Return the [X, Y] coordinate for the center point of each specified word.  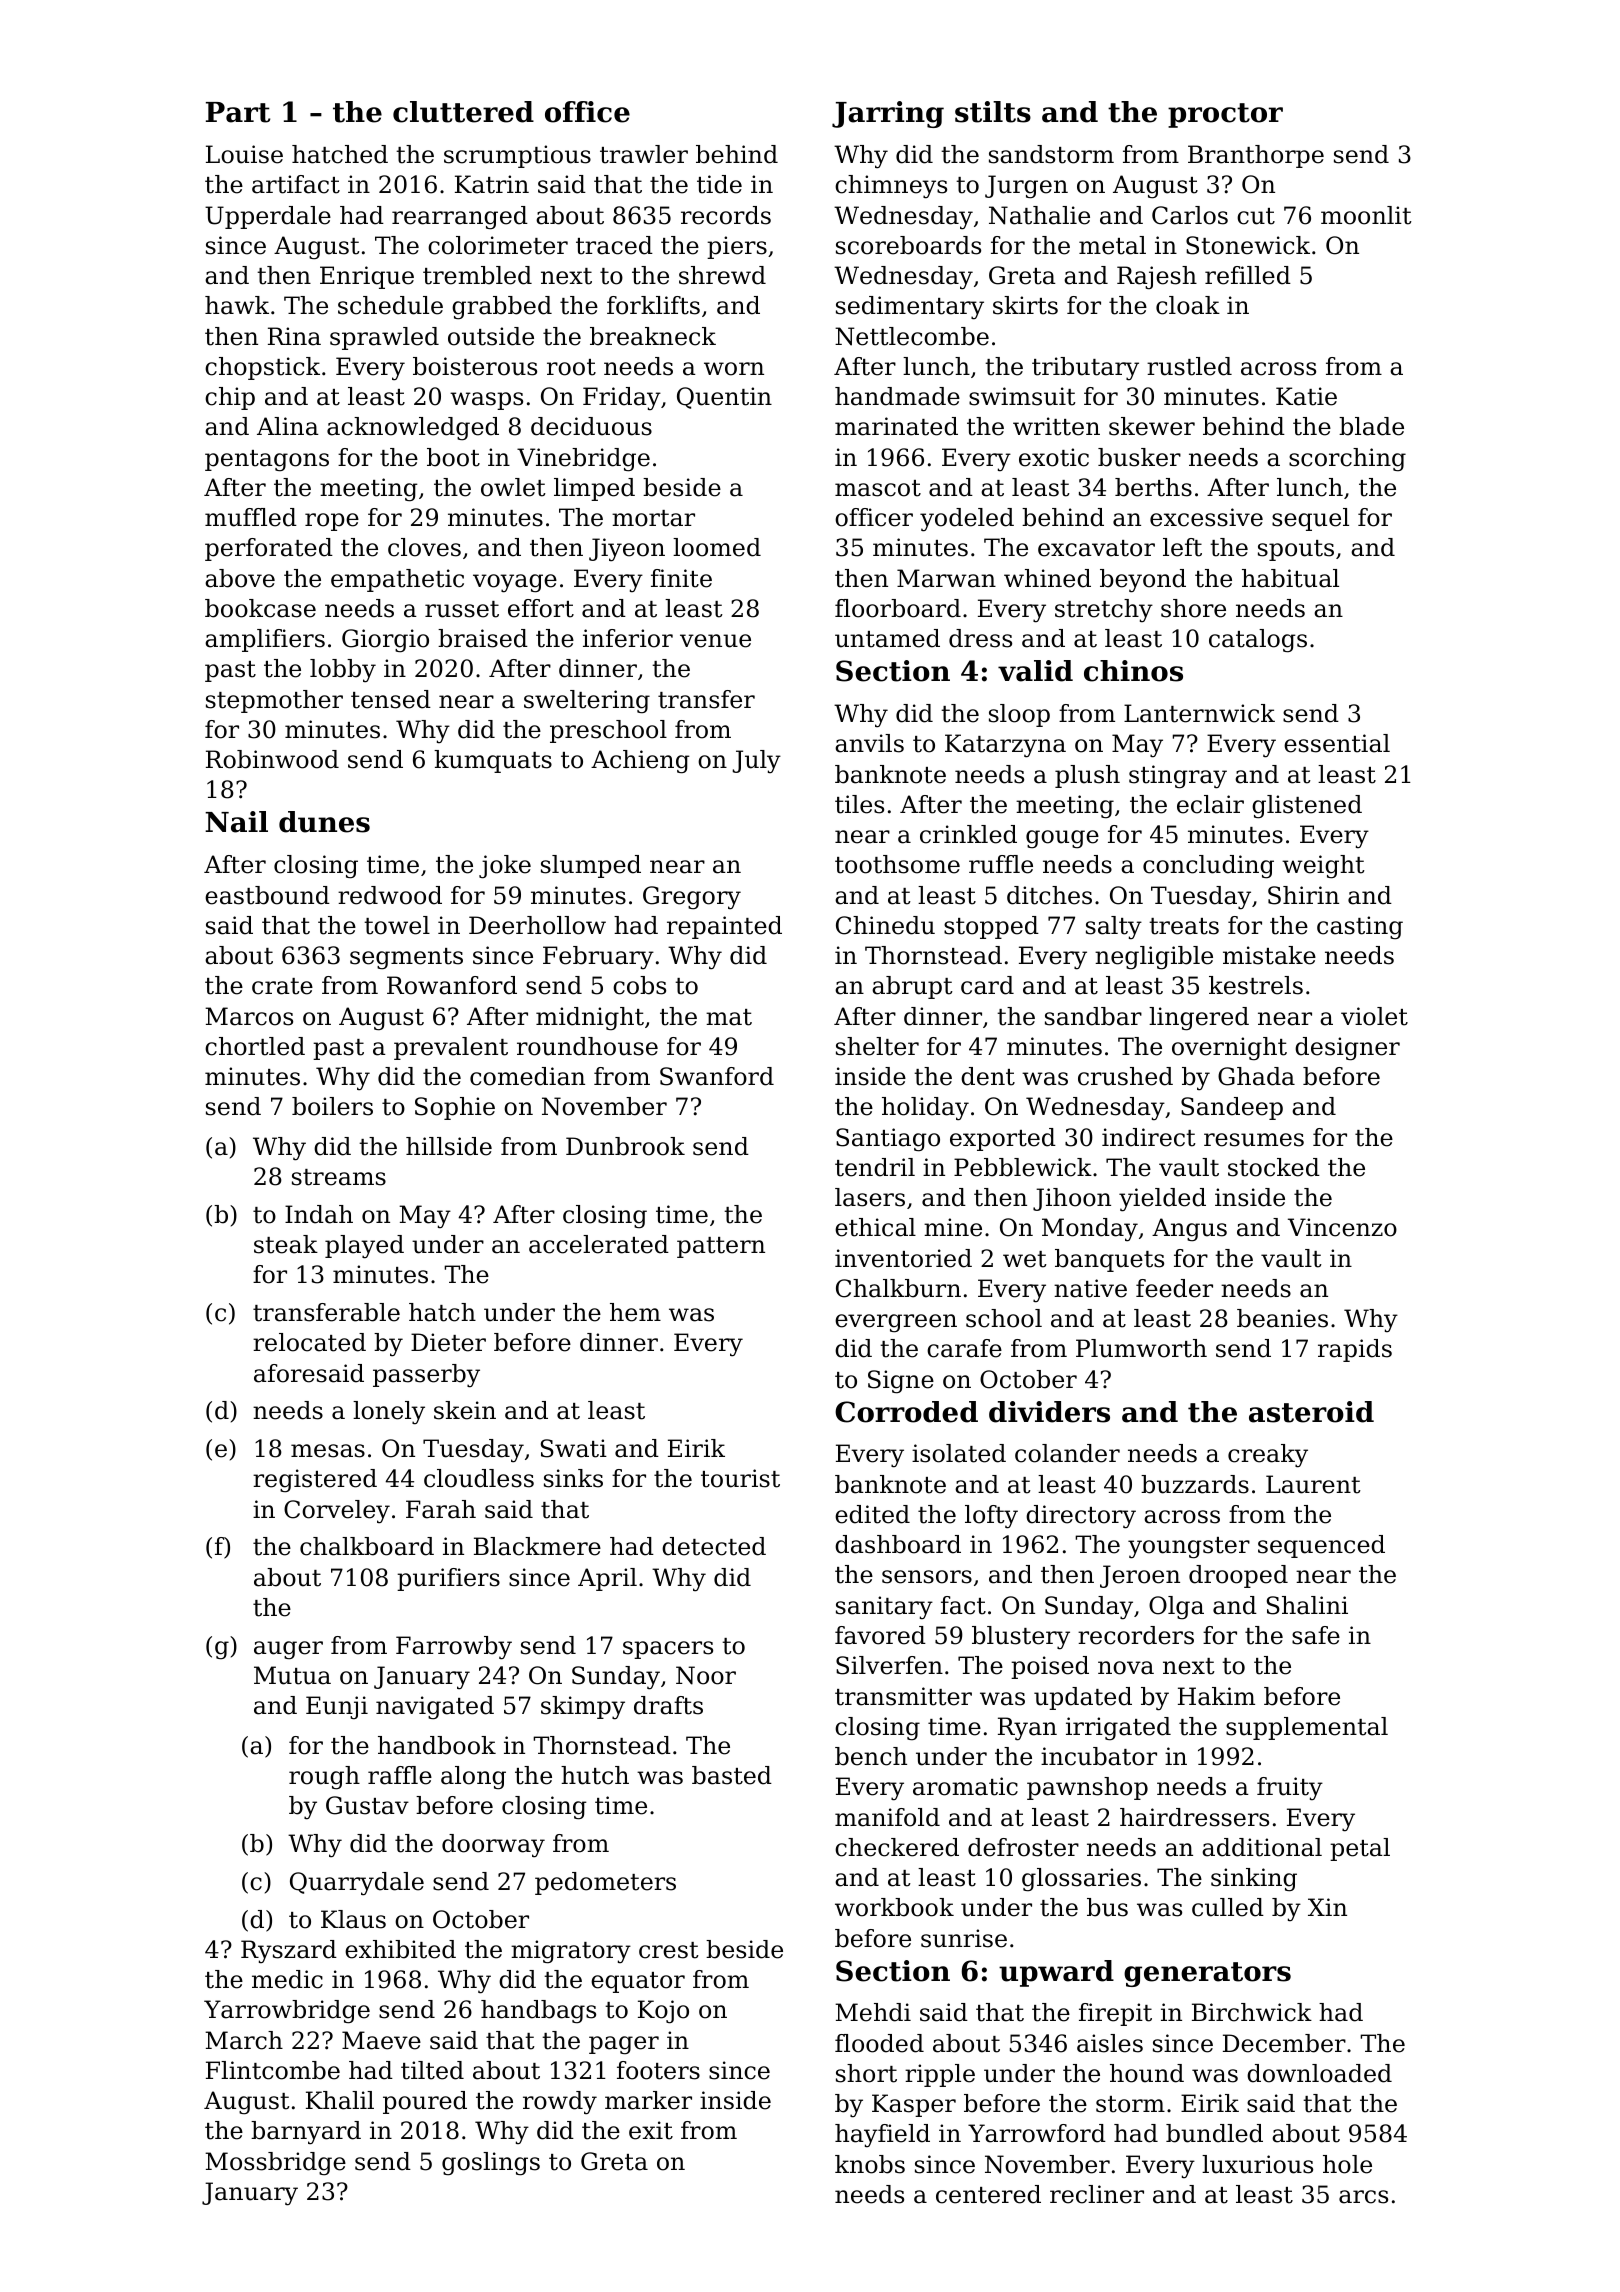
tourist [740, 1478]
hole [1347, 2164]
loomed [717, 547]
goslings [491, 2164]
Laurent [1313, 1484]
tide [719, 184]
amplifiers [265, 640]
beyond [1143, 581]
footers [658, 2070]
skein [465, 1410]
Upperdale [268, 217]
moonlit [1366, 215]
